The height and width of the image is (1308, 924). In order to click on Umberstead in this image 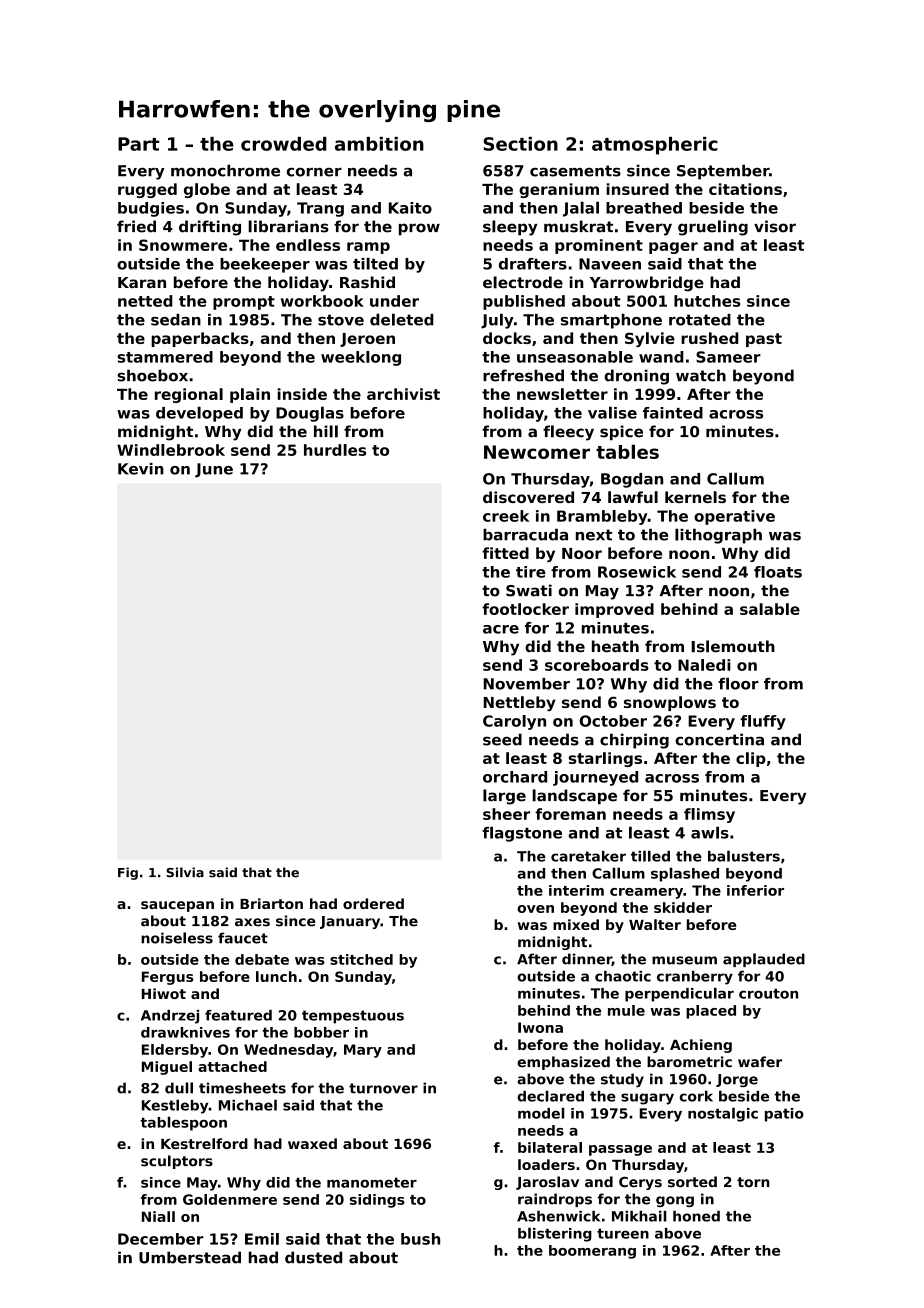, I will do `click(190, 1257)`.
